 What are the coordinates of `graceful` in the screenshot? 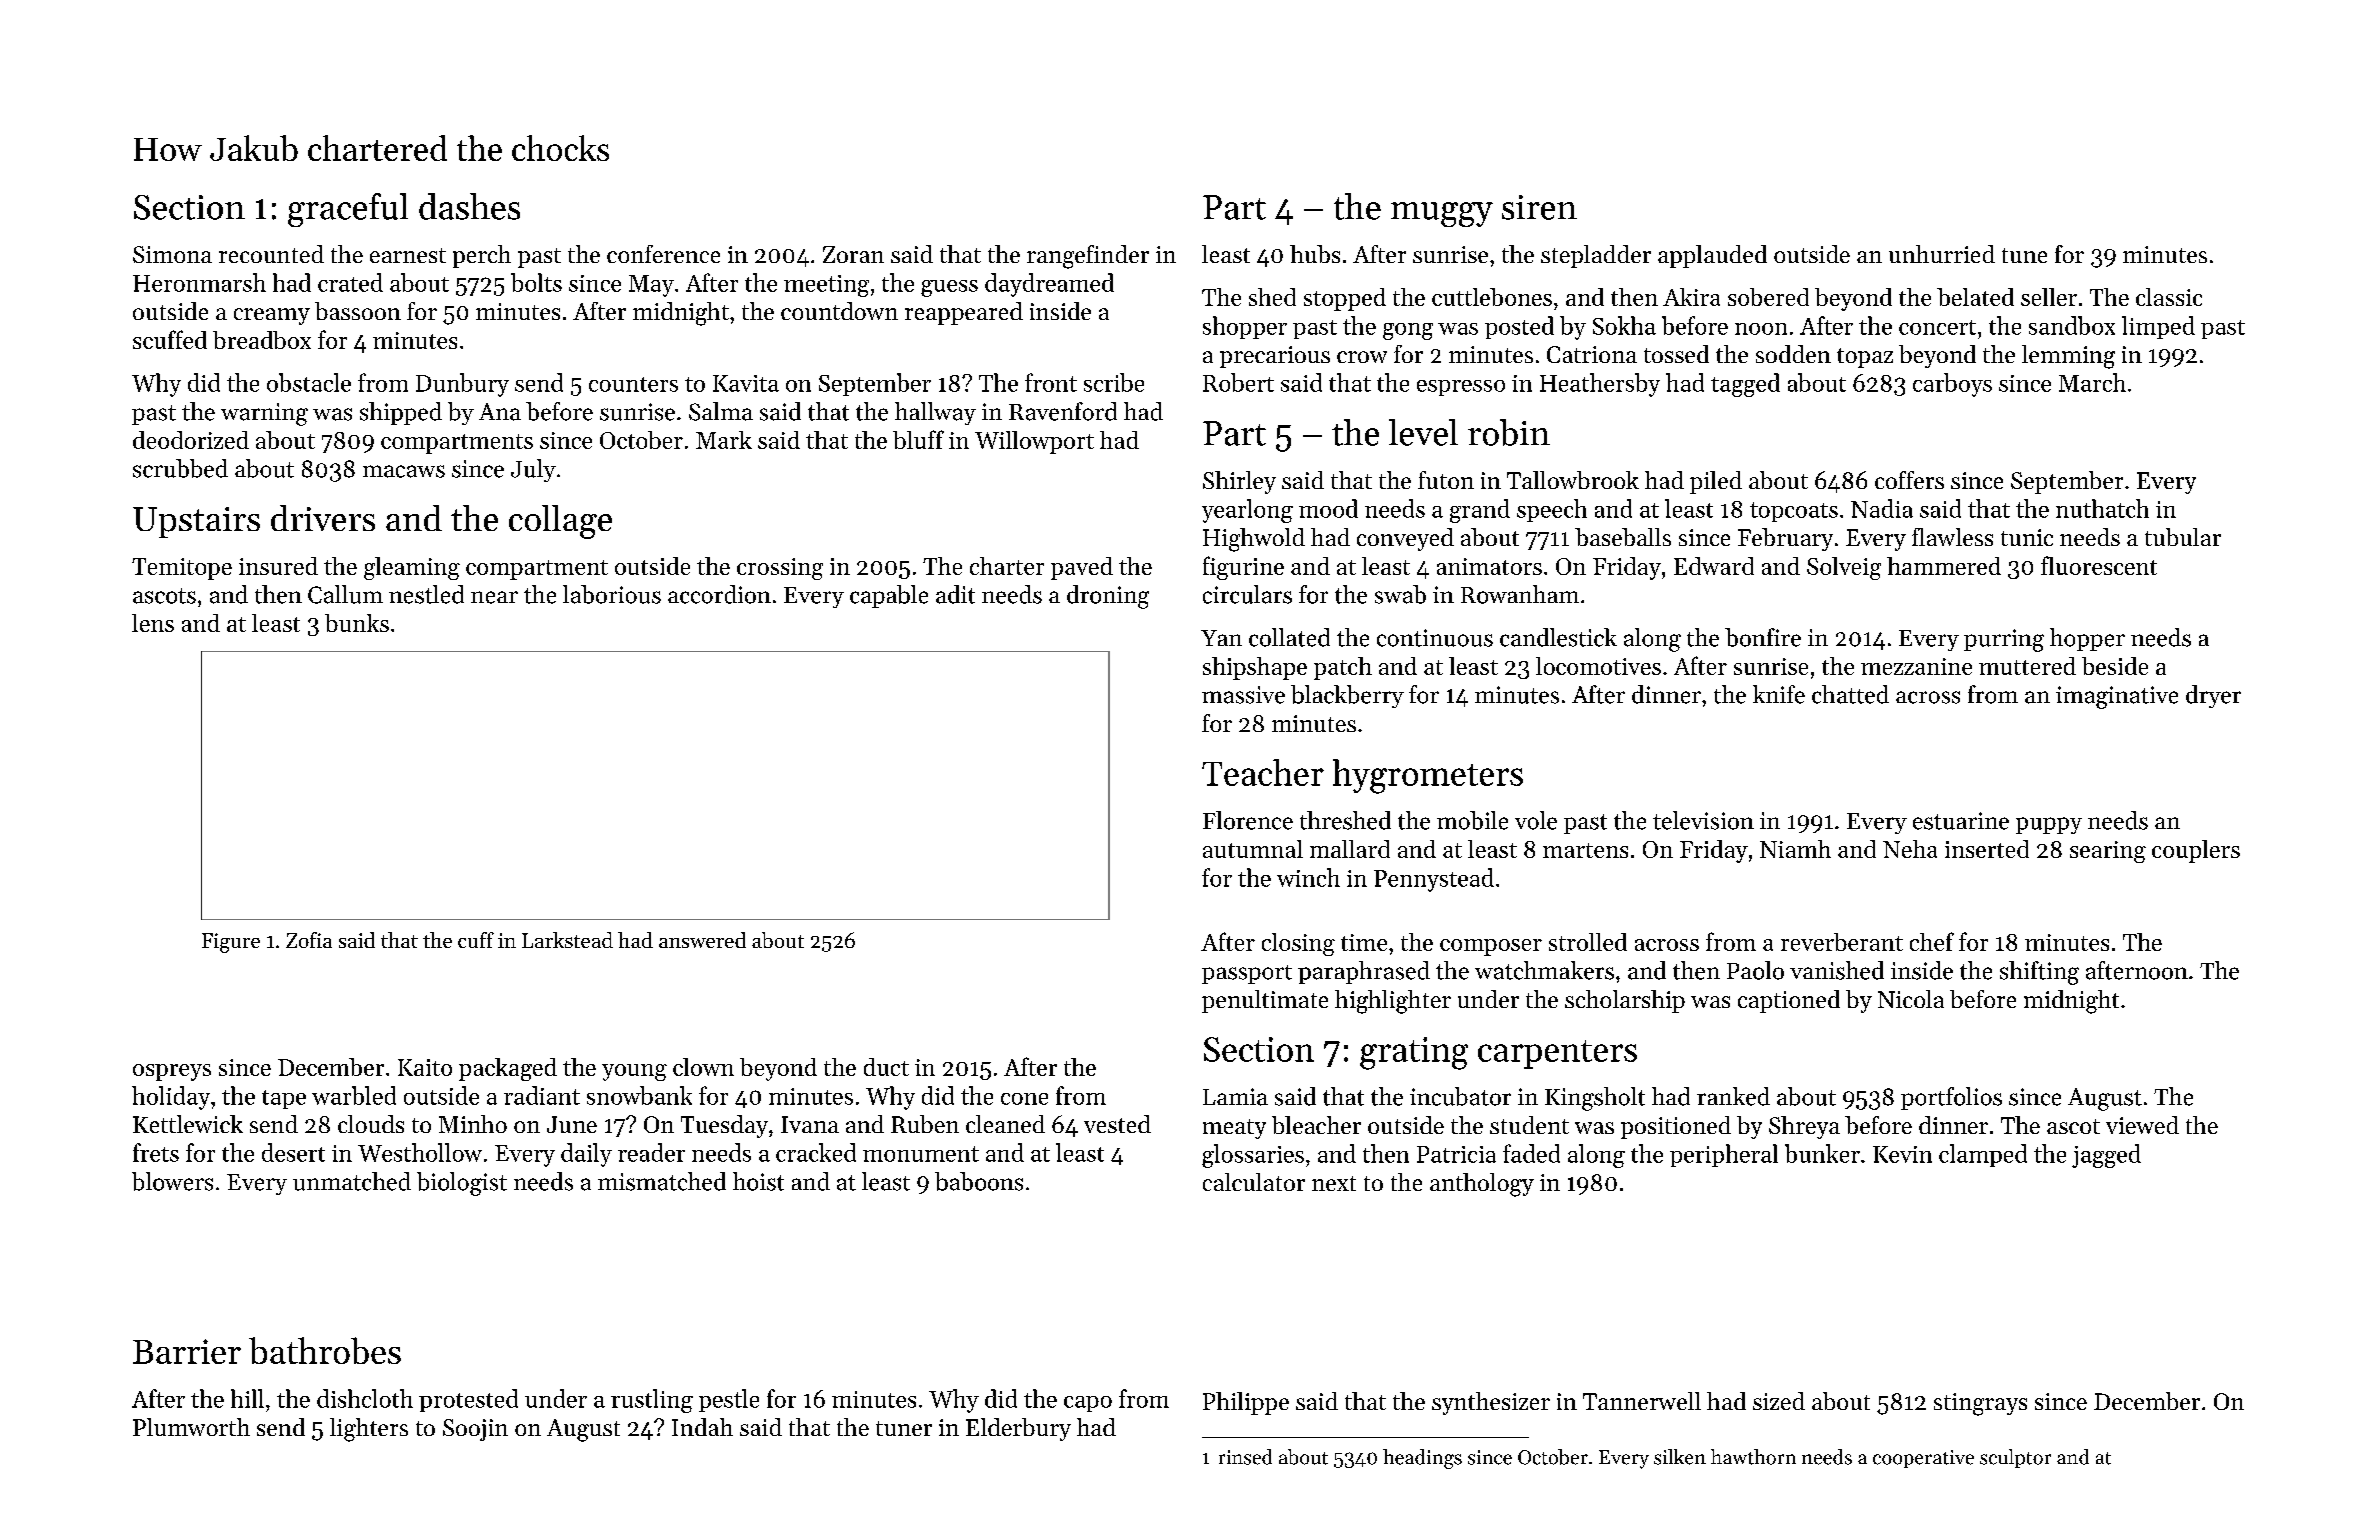 It's located at (348, 210).
